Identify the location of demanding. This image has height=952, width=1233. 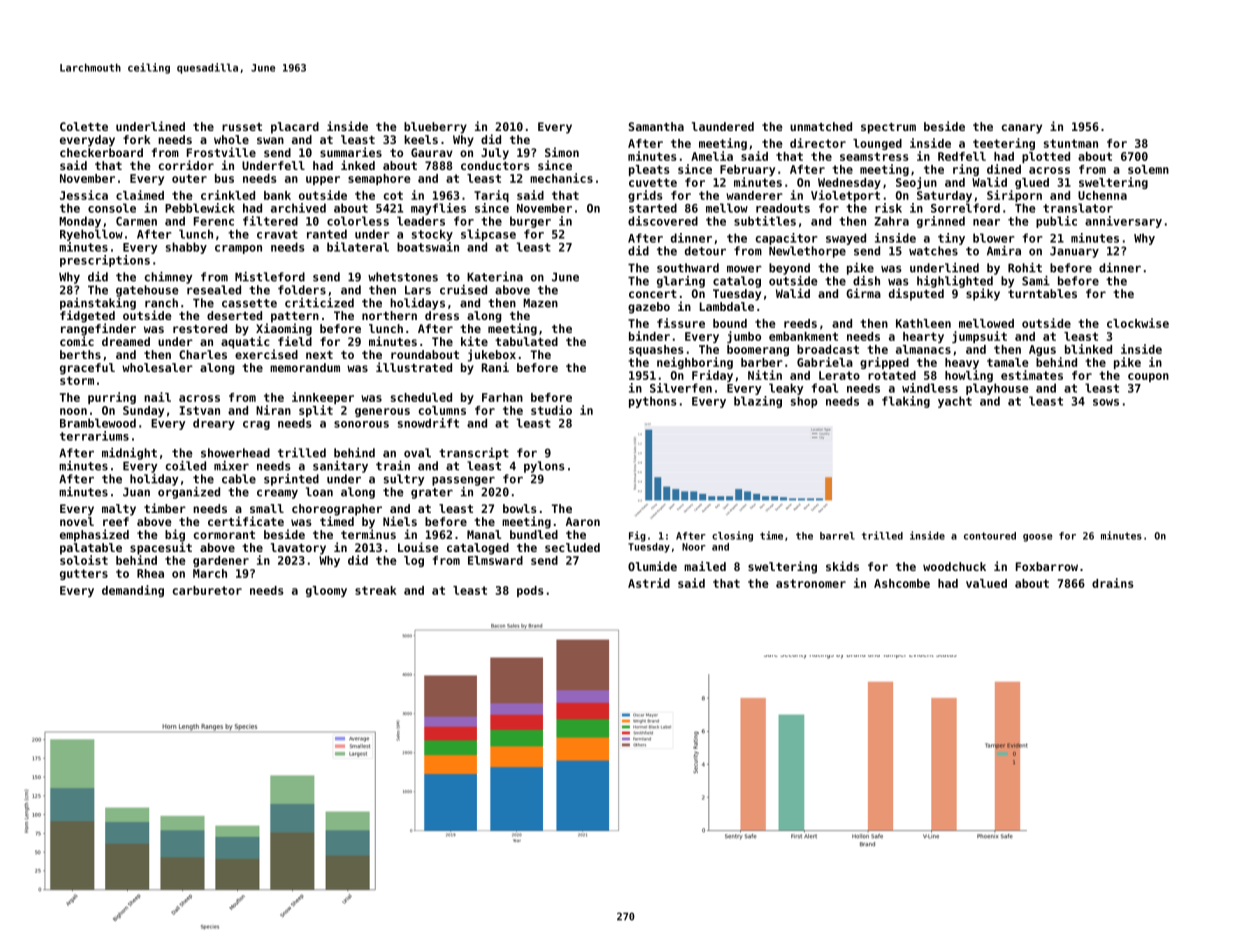
(133, 591).
